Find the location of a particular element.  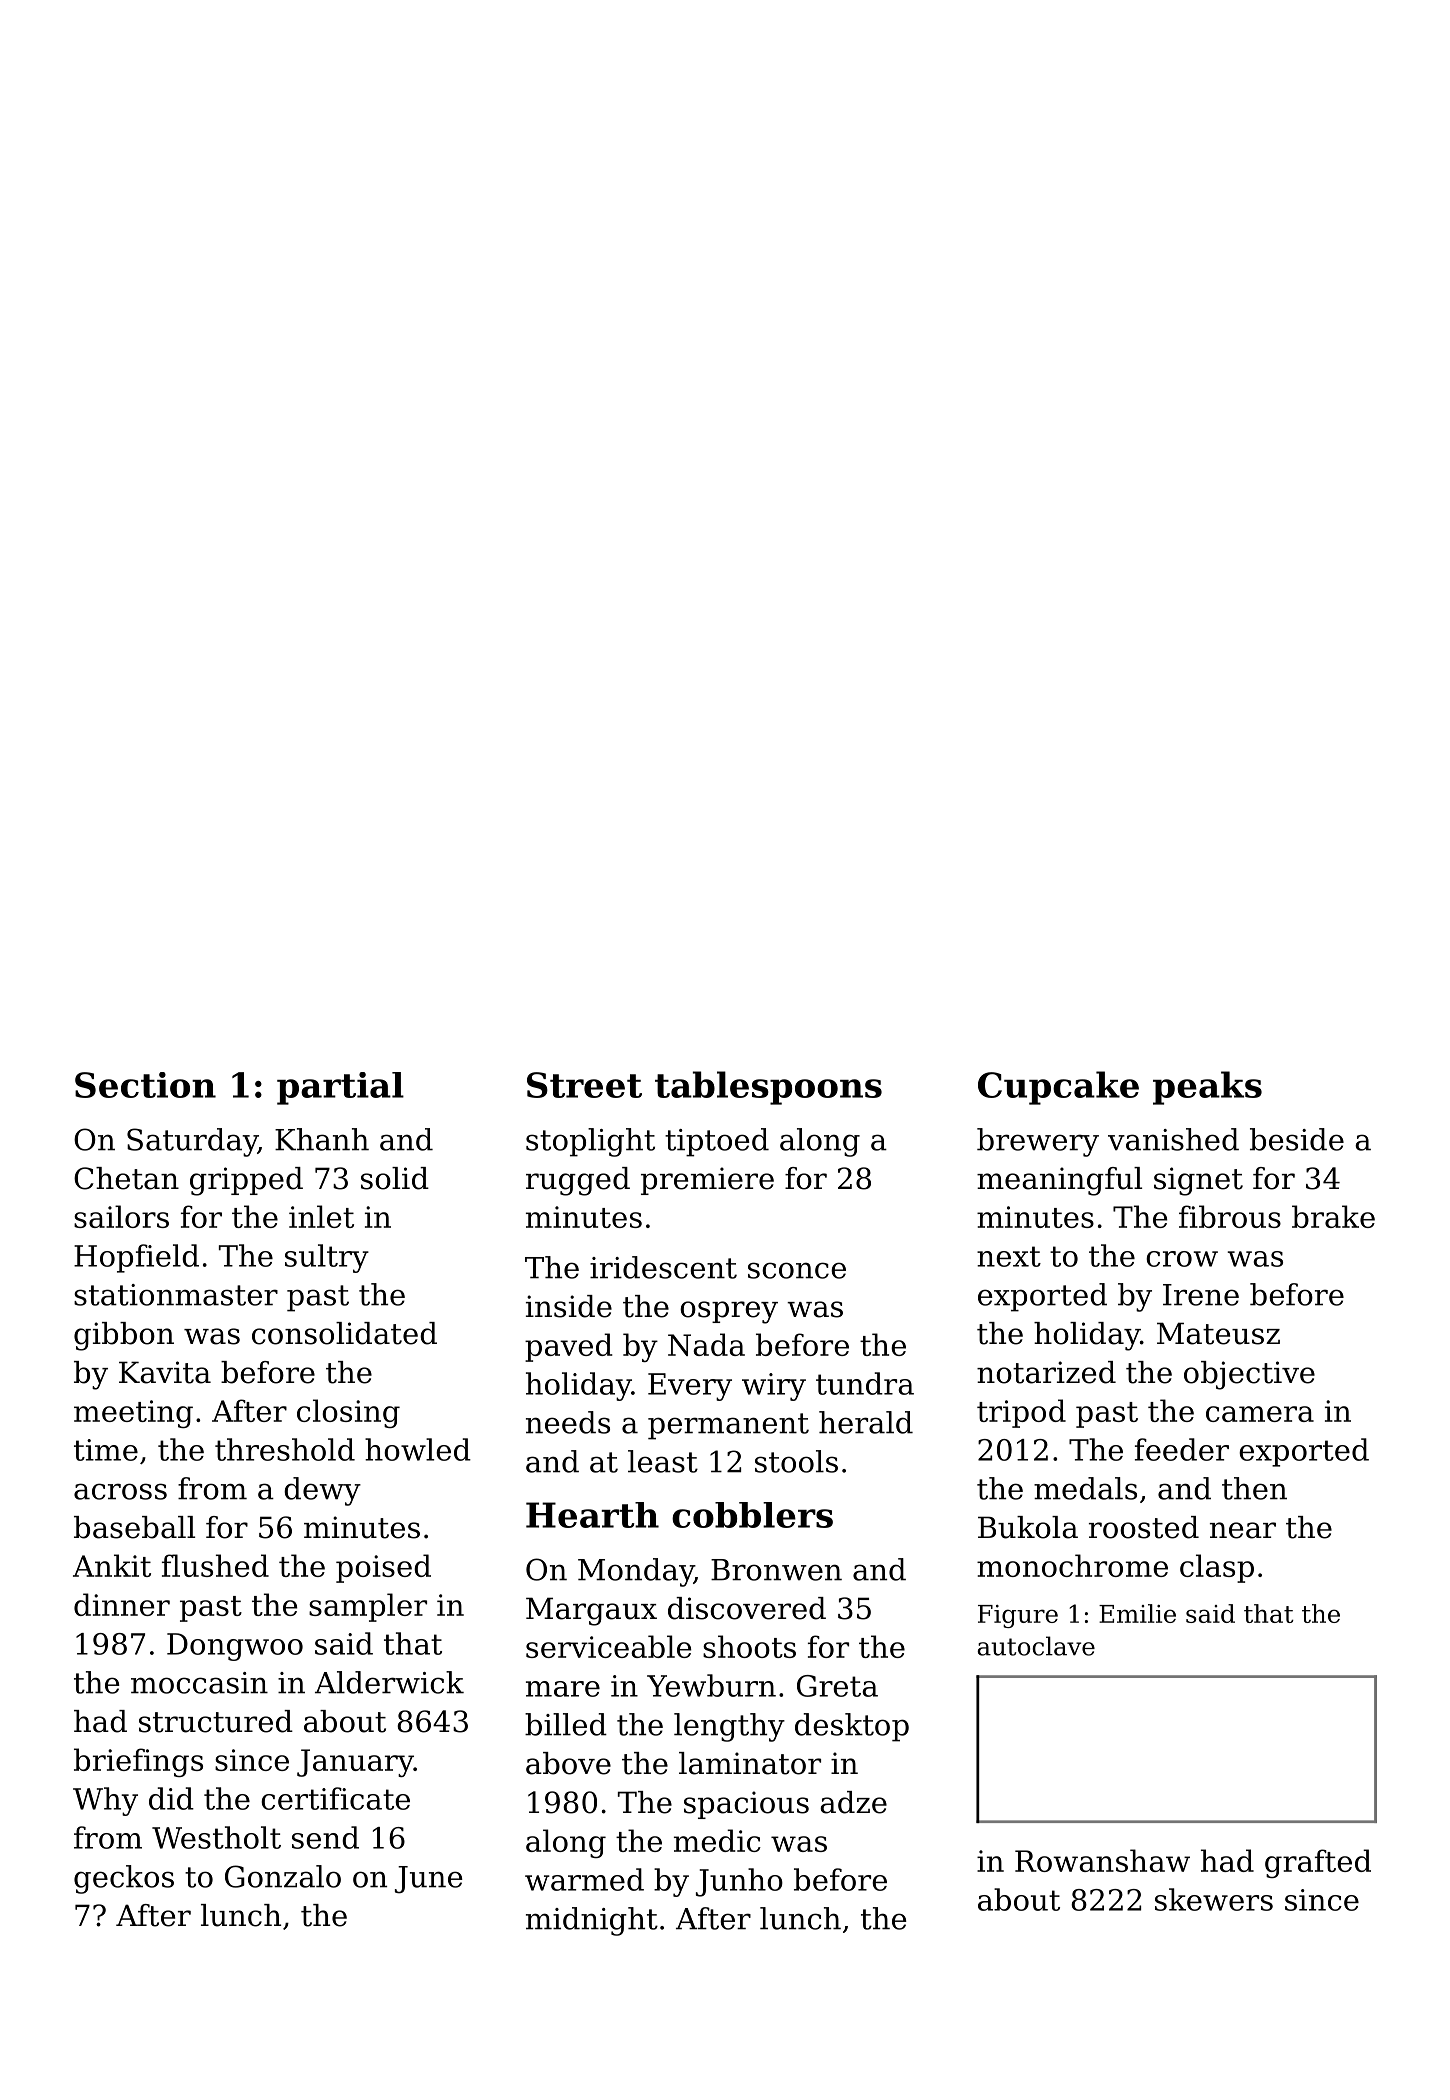

inside is located at coordinates (569, 1306).
